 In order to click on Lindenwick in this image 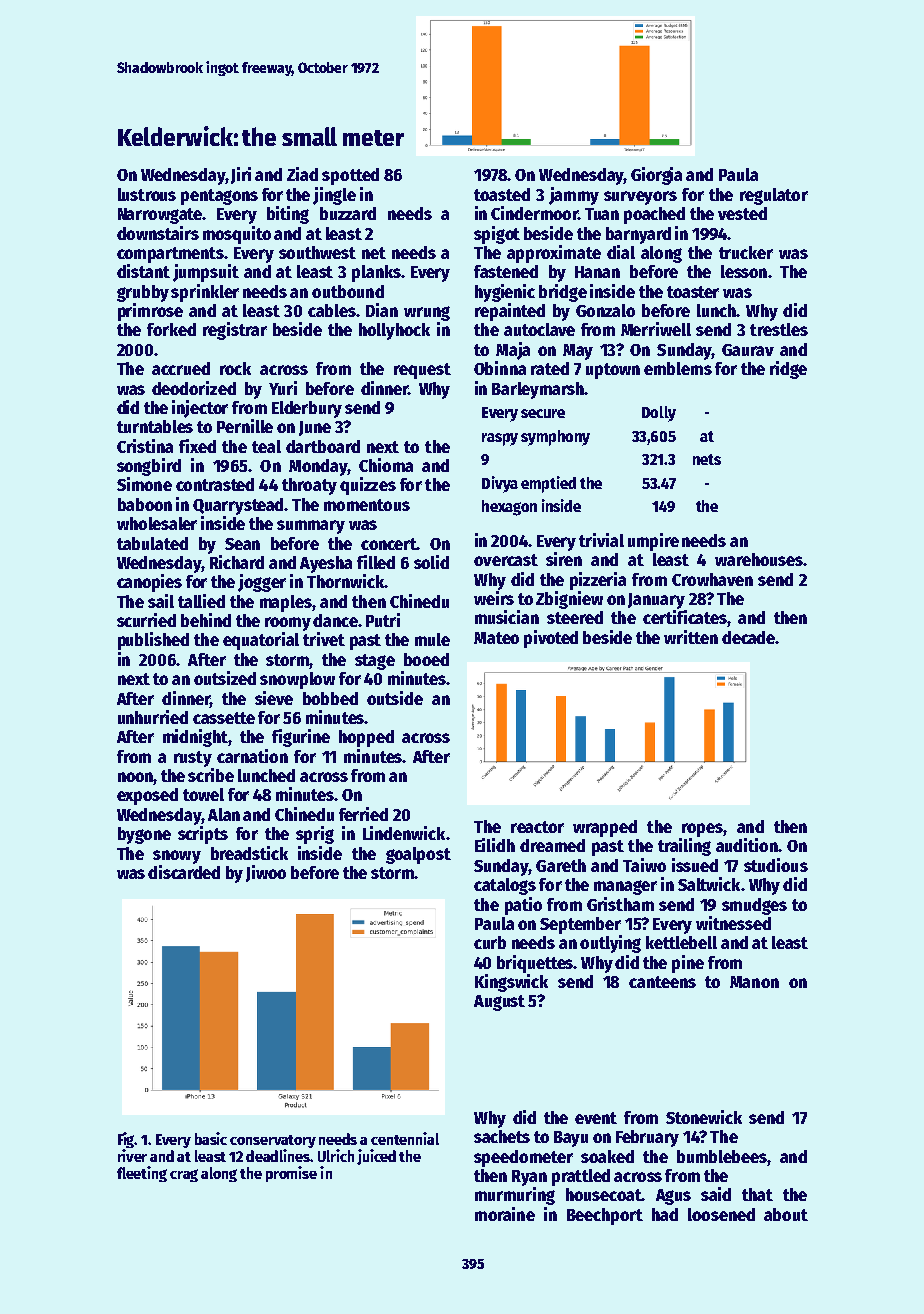, I will do `click(404, 833)`.
